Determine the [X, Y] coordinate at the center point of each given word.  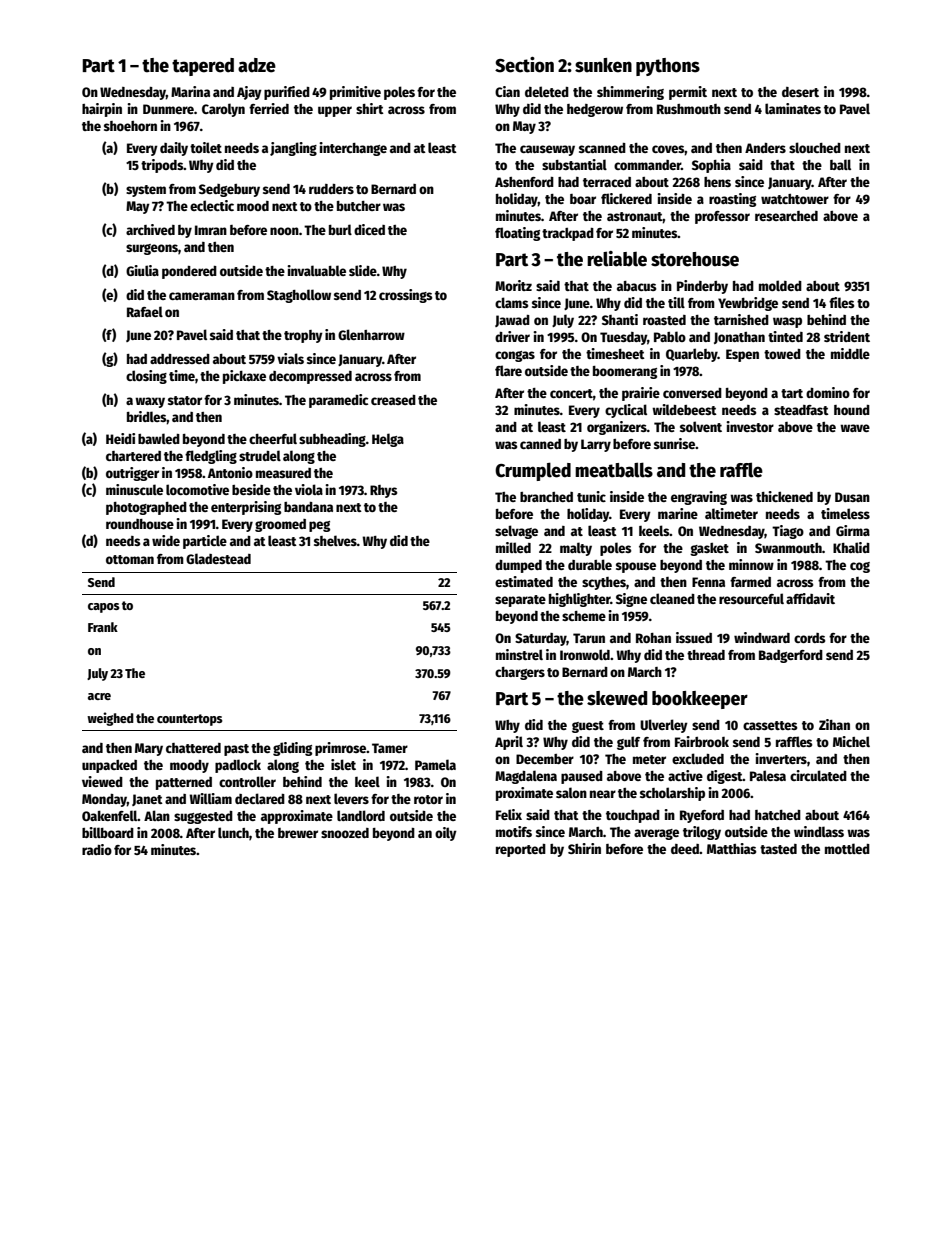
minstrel [519, 654]
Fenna [708, 582]
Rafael [145, 311]
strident [847, 336]
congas [515, 356]
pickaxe [244, 377]
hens [717, 182]
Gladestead [218, 558]
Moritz [513, 285]
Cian [507, 91]
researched [786, 216]
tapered [203, 67]
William [210, 798]
